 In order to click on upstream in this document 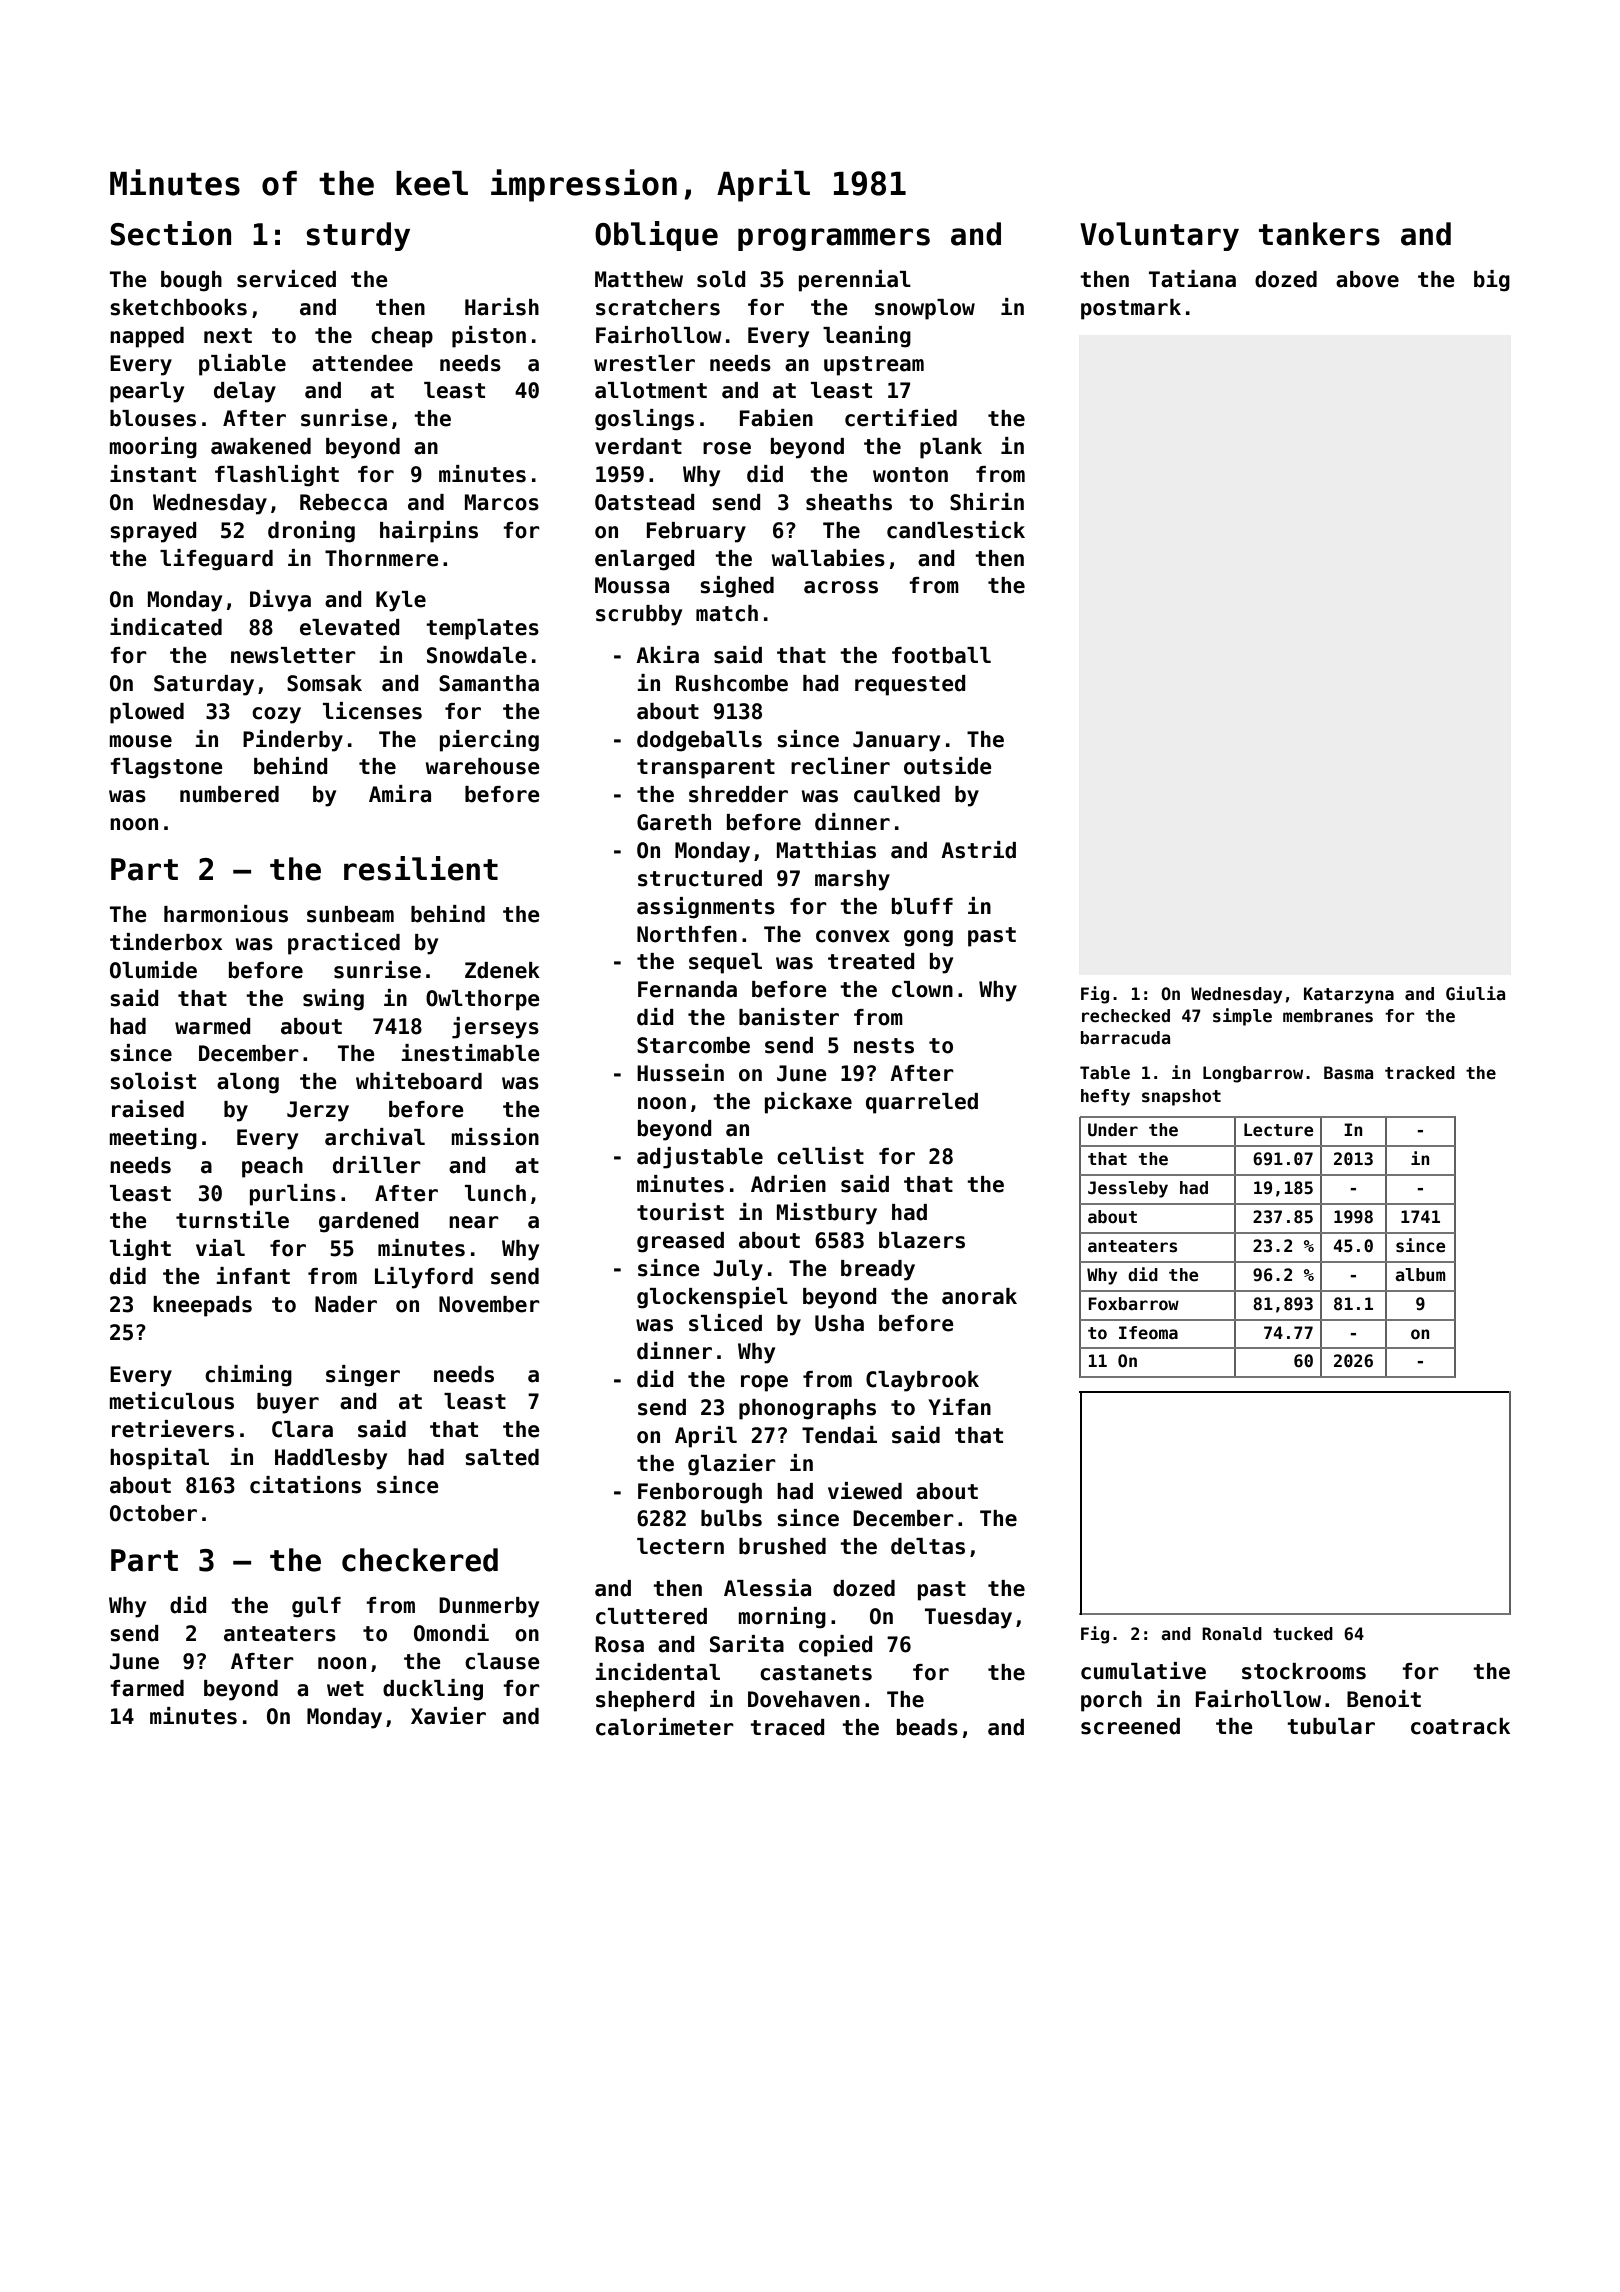, I will do `click(874, 366)`.
